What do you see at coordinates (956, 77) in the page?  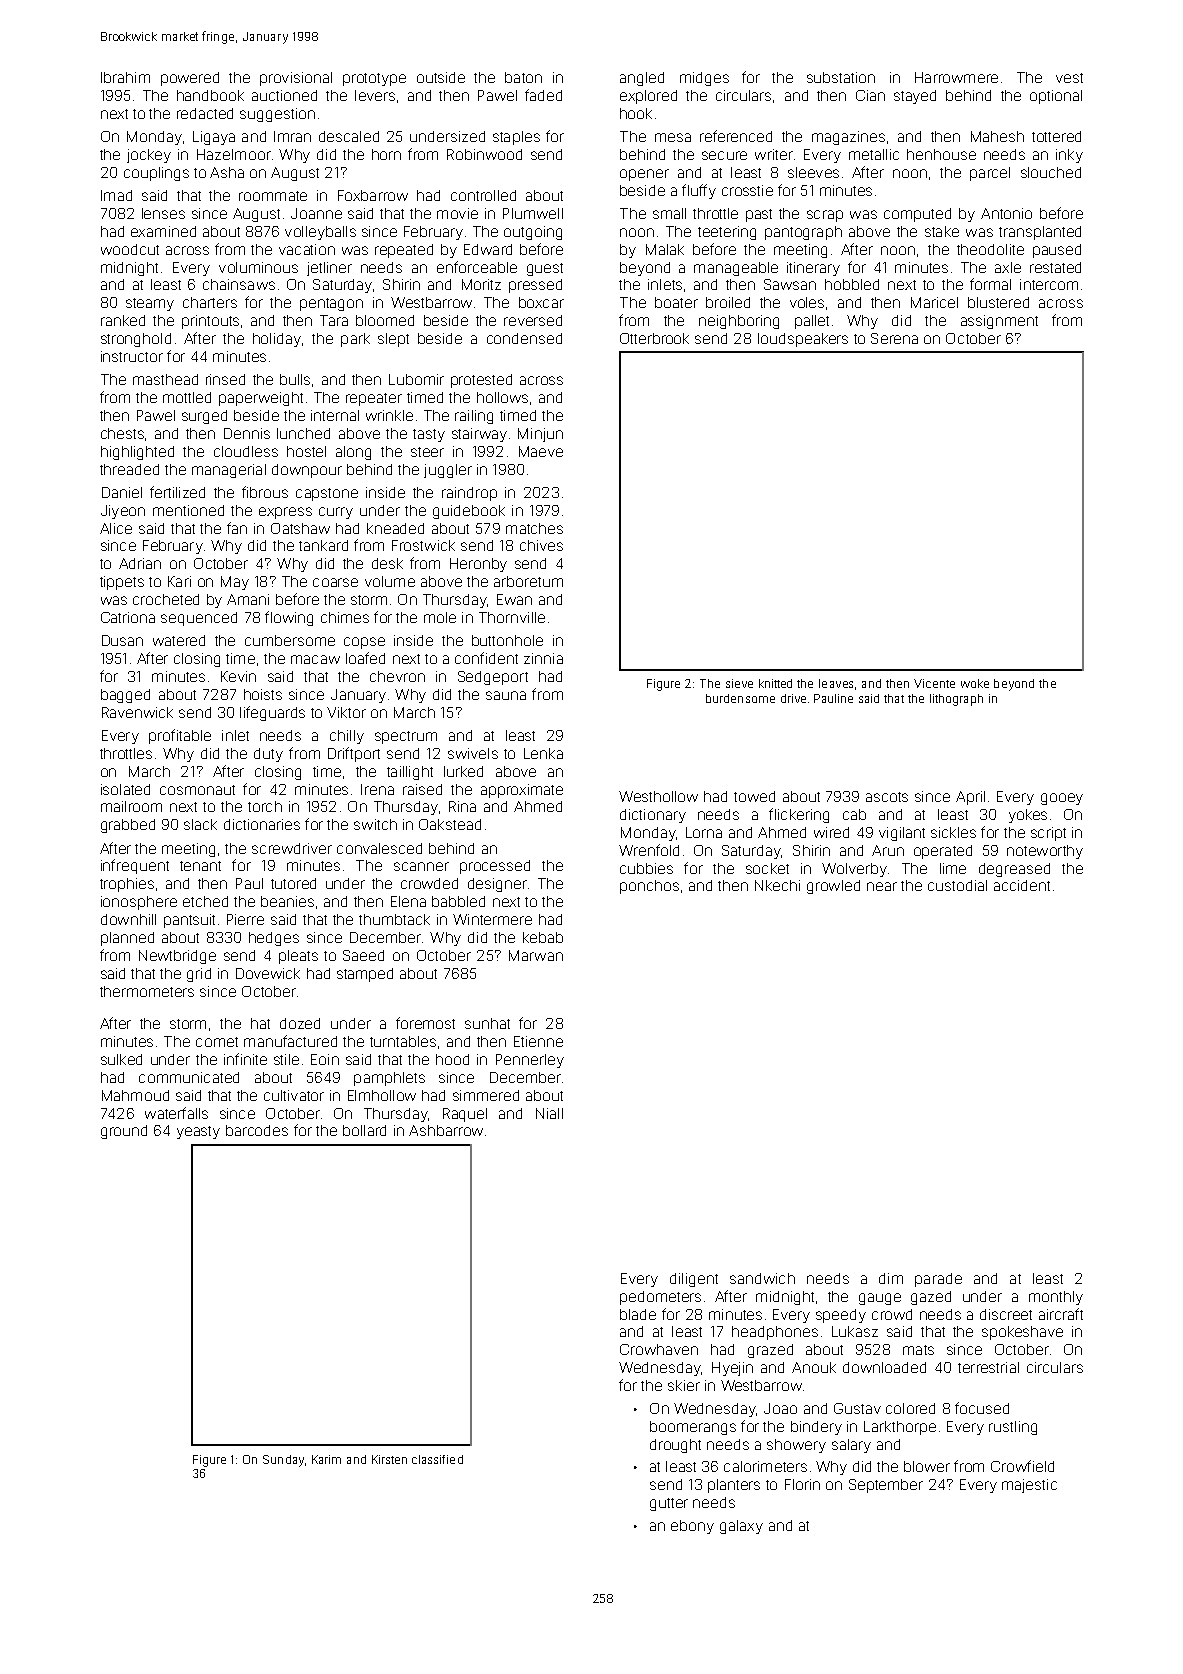 I see `Harrowmere` at bounding box center [956, 77].
